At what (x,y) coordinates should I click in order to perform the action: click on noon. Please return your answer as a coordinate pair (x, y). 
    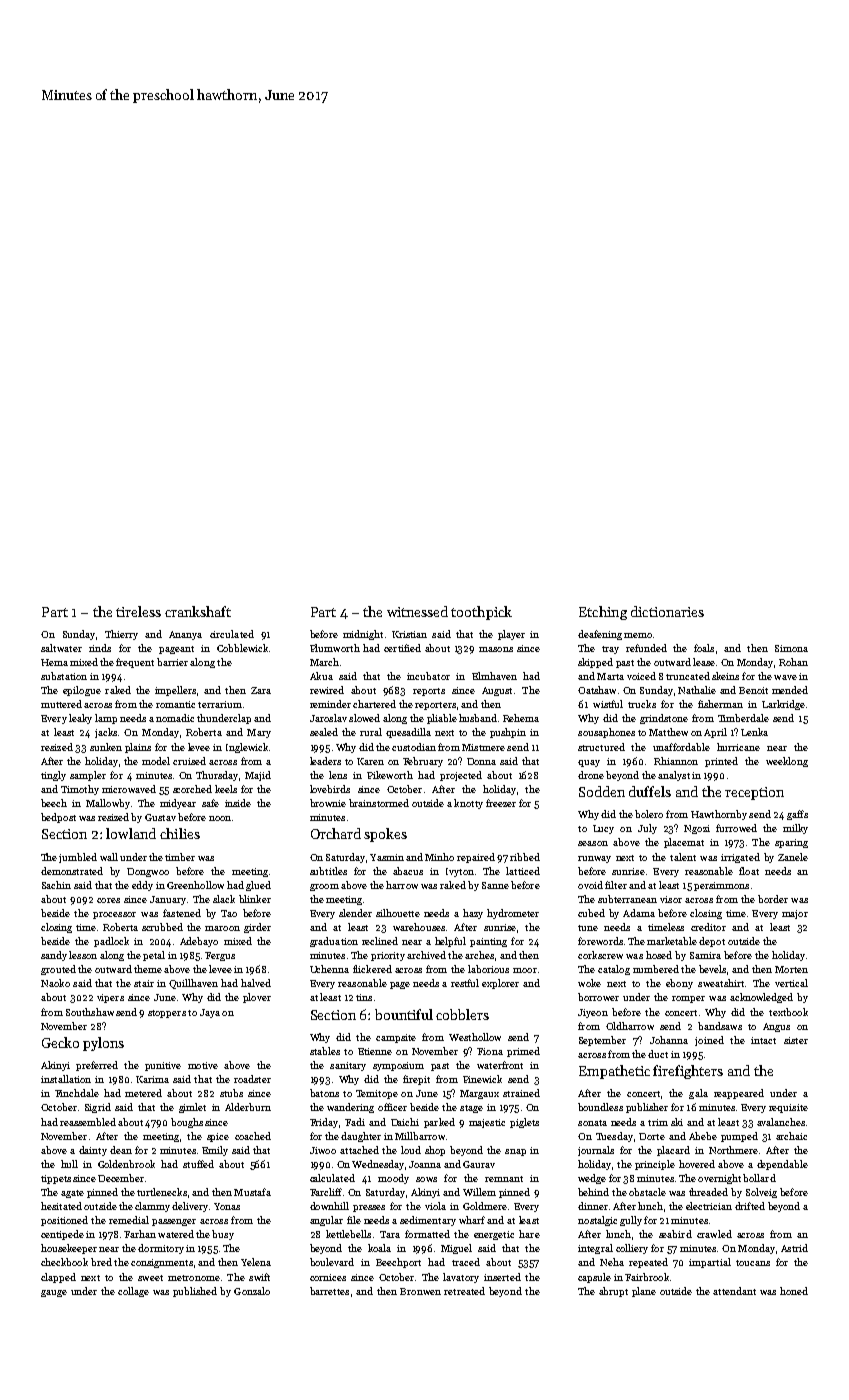
    Looking at the image, I should click on (220, 818).
